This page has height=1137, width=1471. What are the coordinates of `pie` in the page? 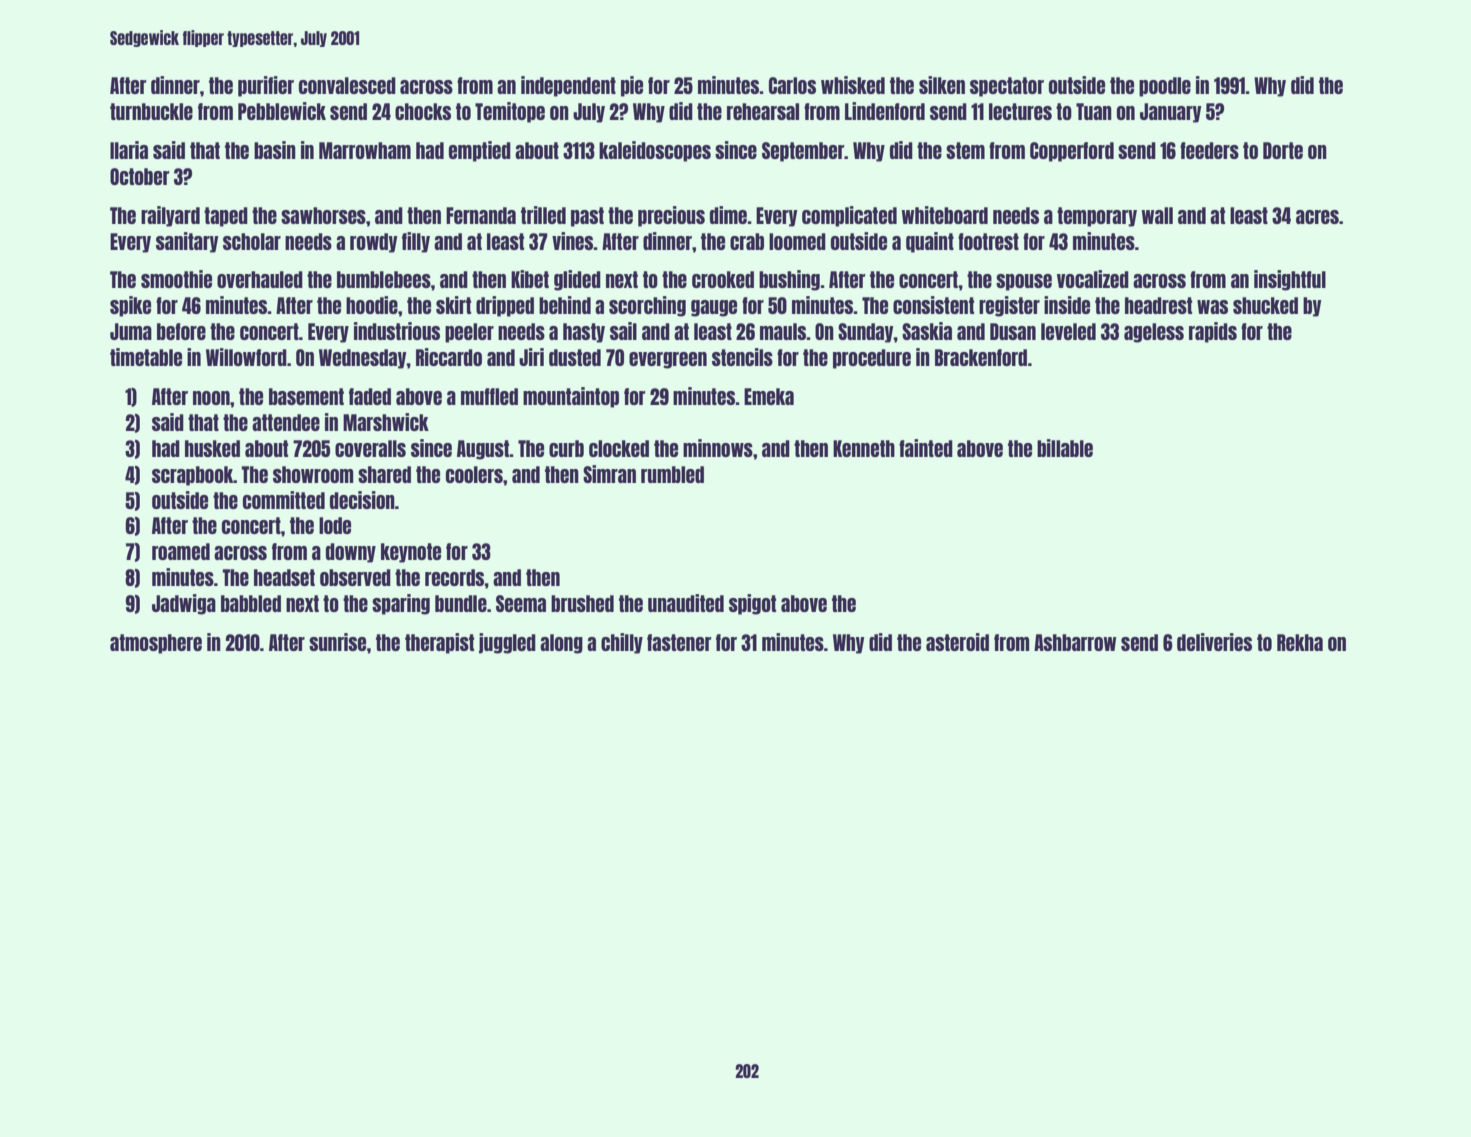 It's located at (632, 86).
